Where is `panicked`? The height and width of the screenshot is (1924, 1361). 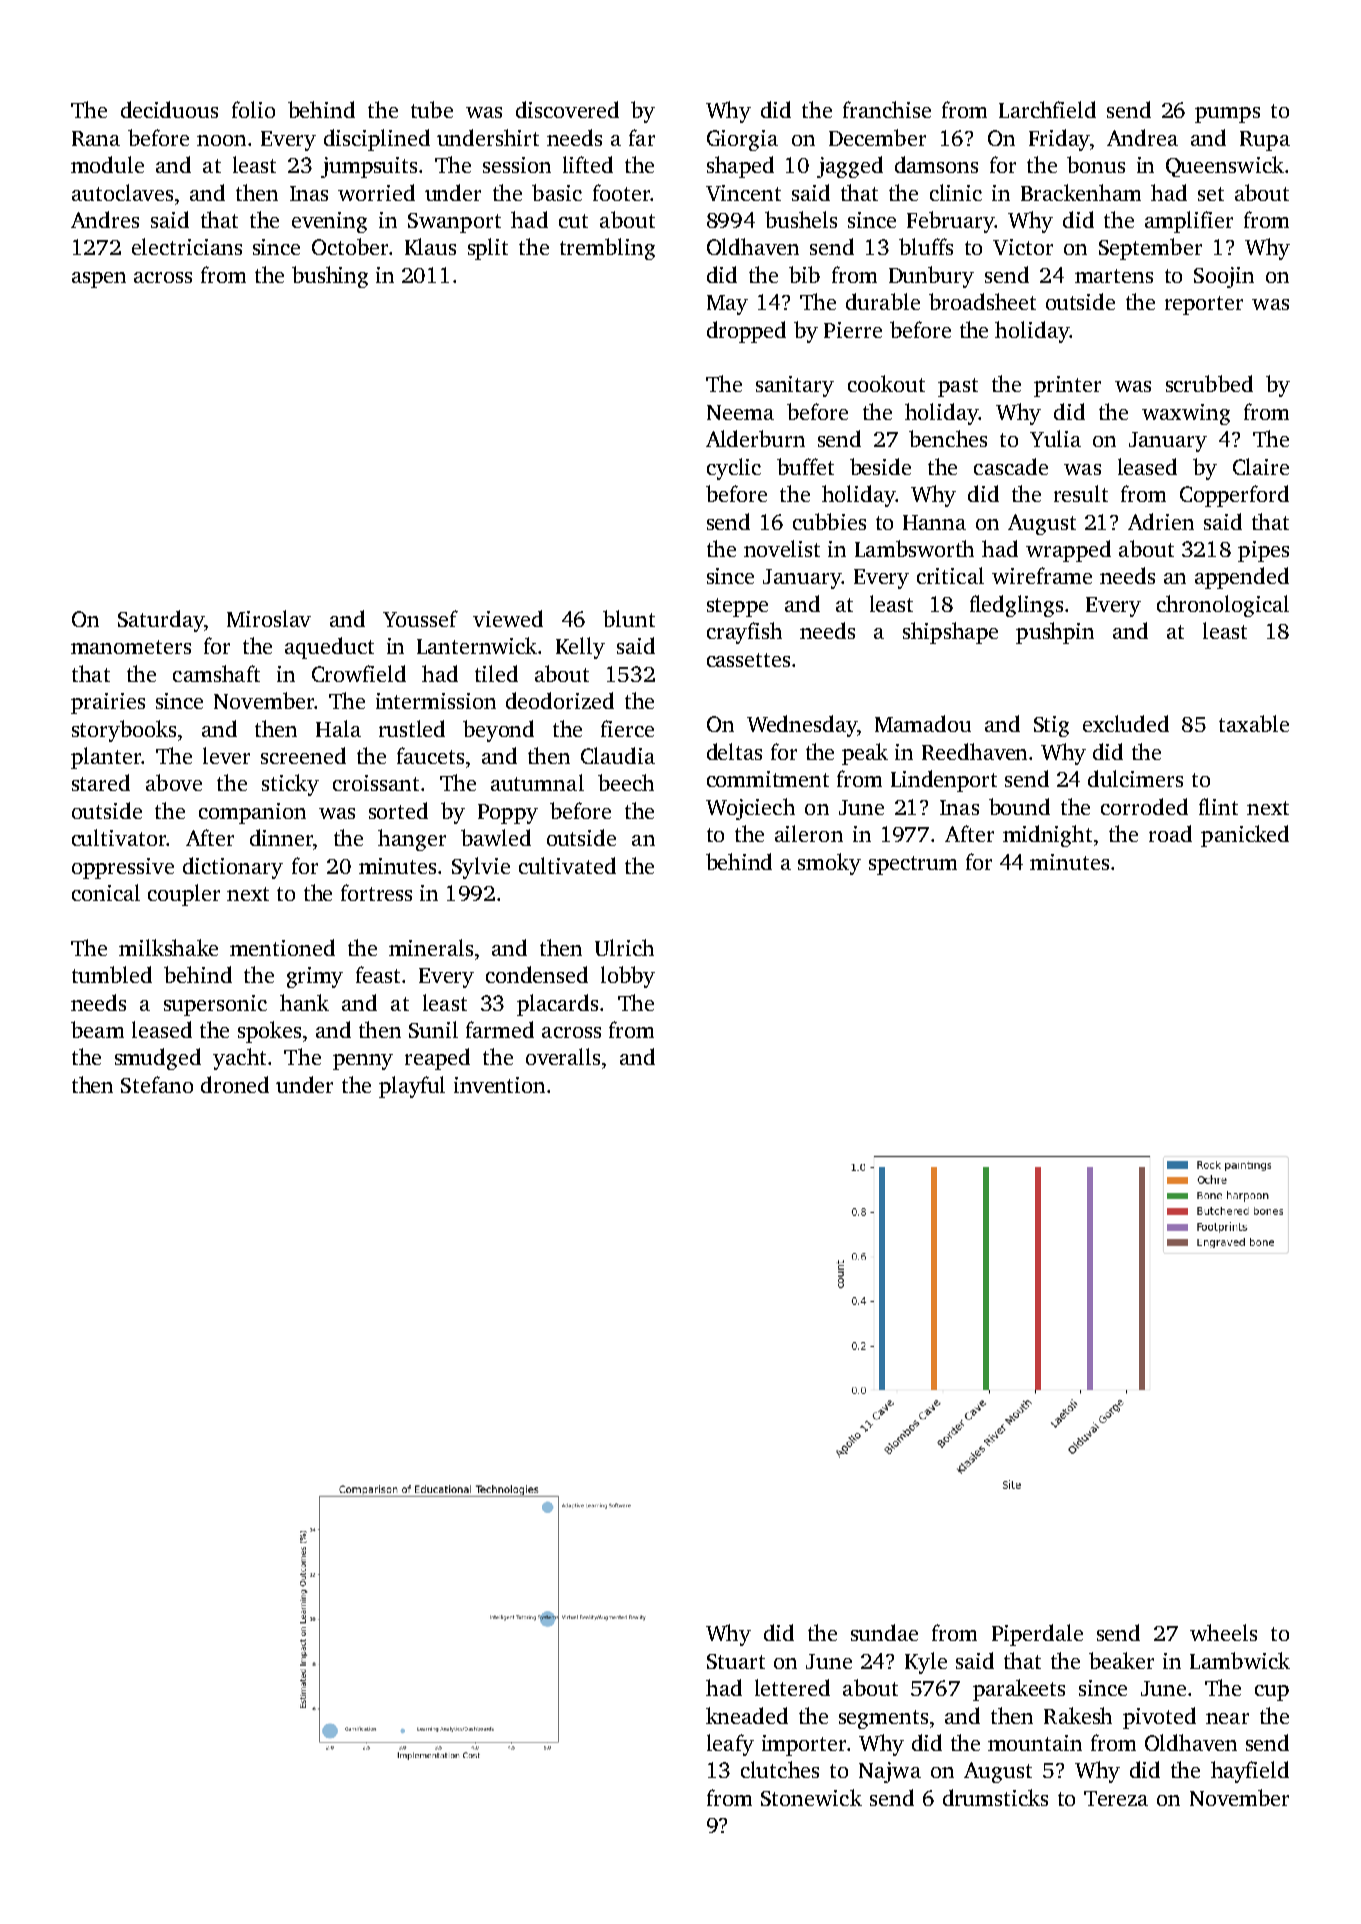 panicked is located at coordinates (1245, 836).
